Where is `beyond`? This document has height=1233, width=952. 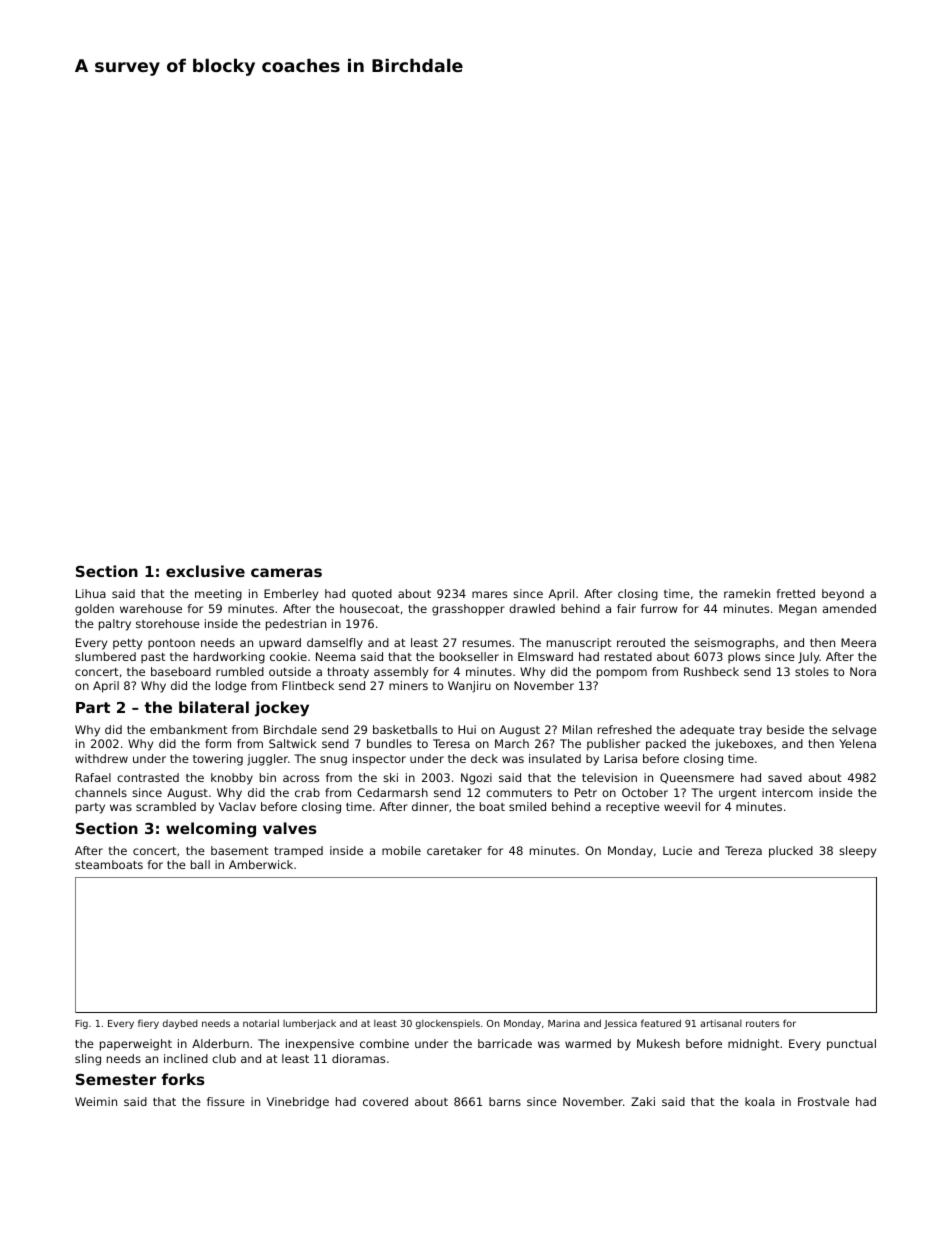 beyond is located at coordinates (843, 595).
